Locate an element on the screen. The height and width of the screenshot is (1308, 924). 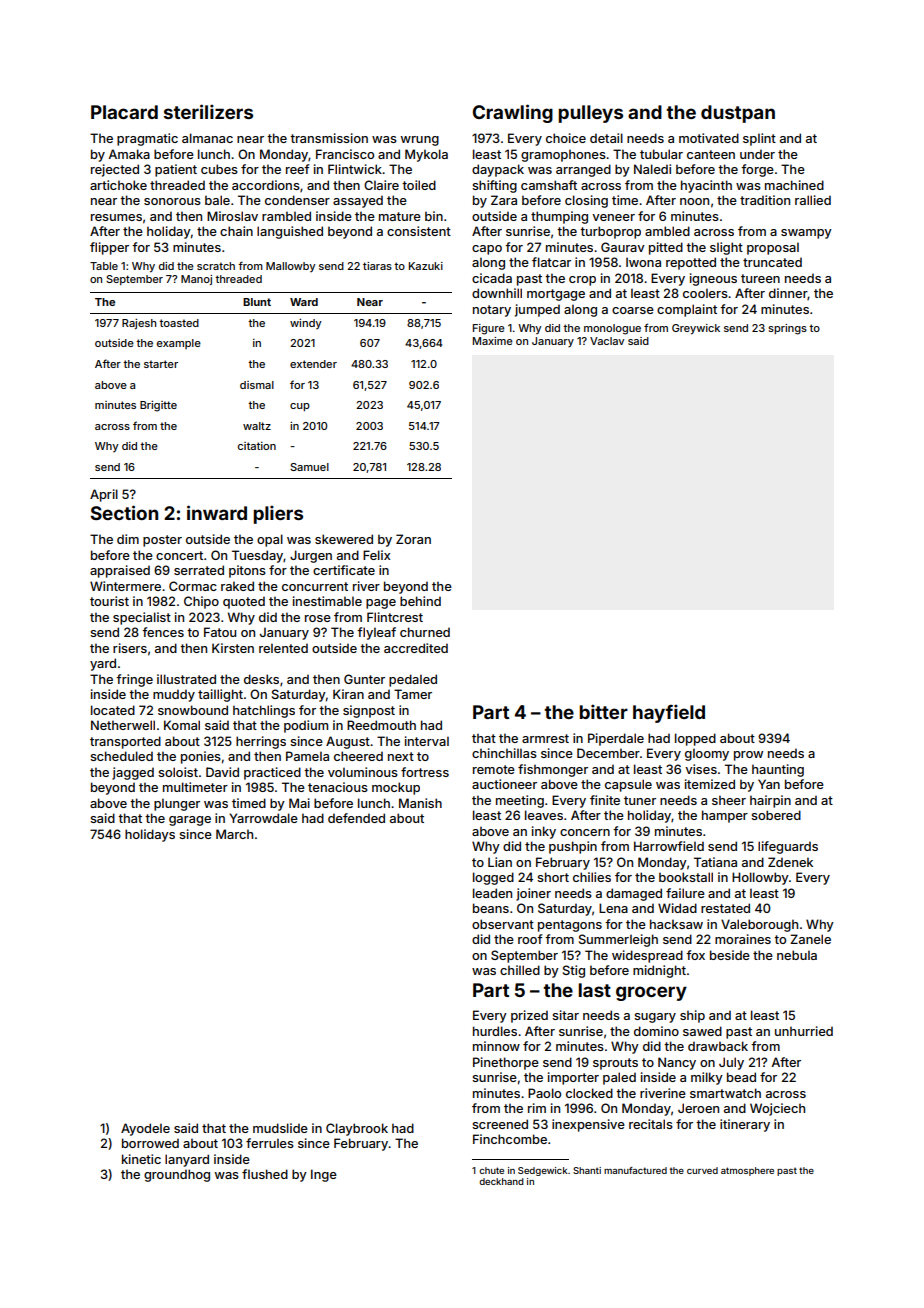
accordions is located at coordinates (266, 185).
